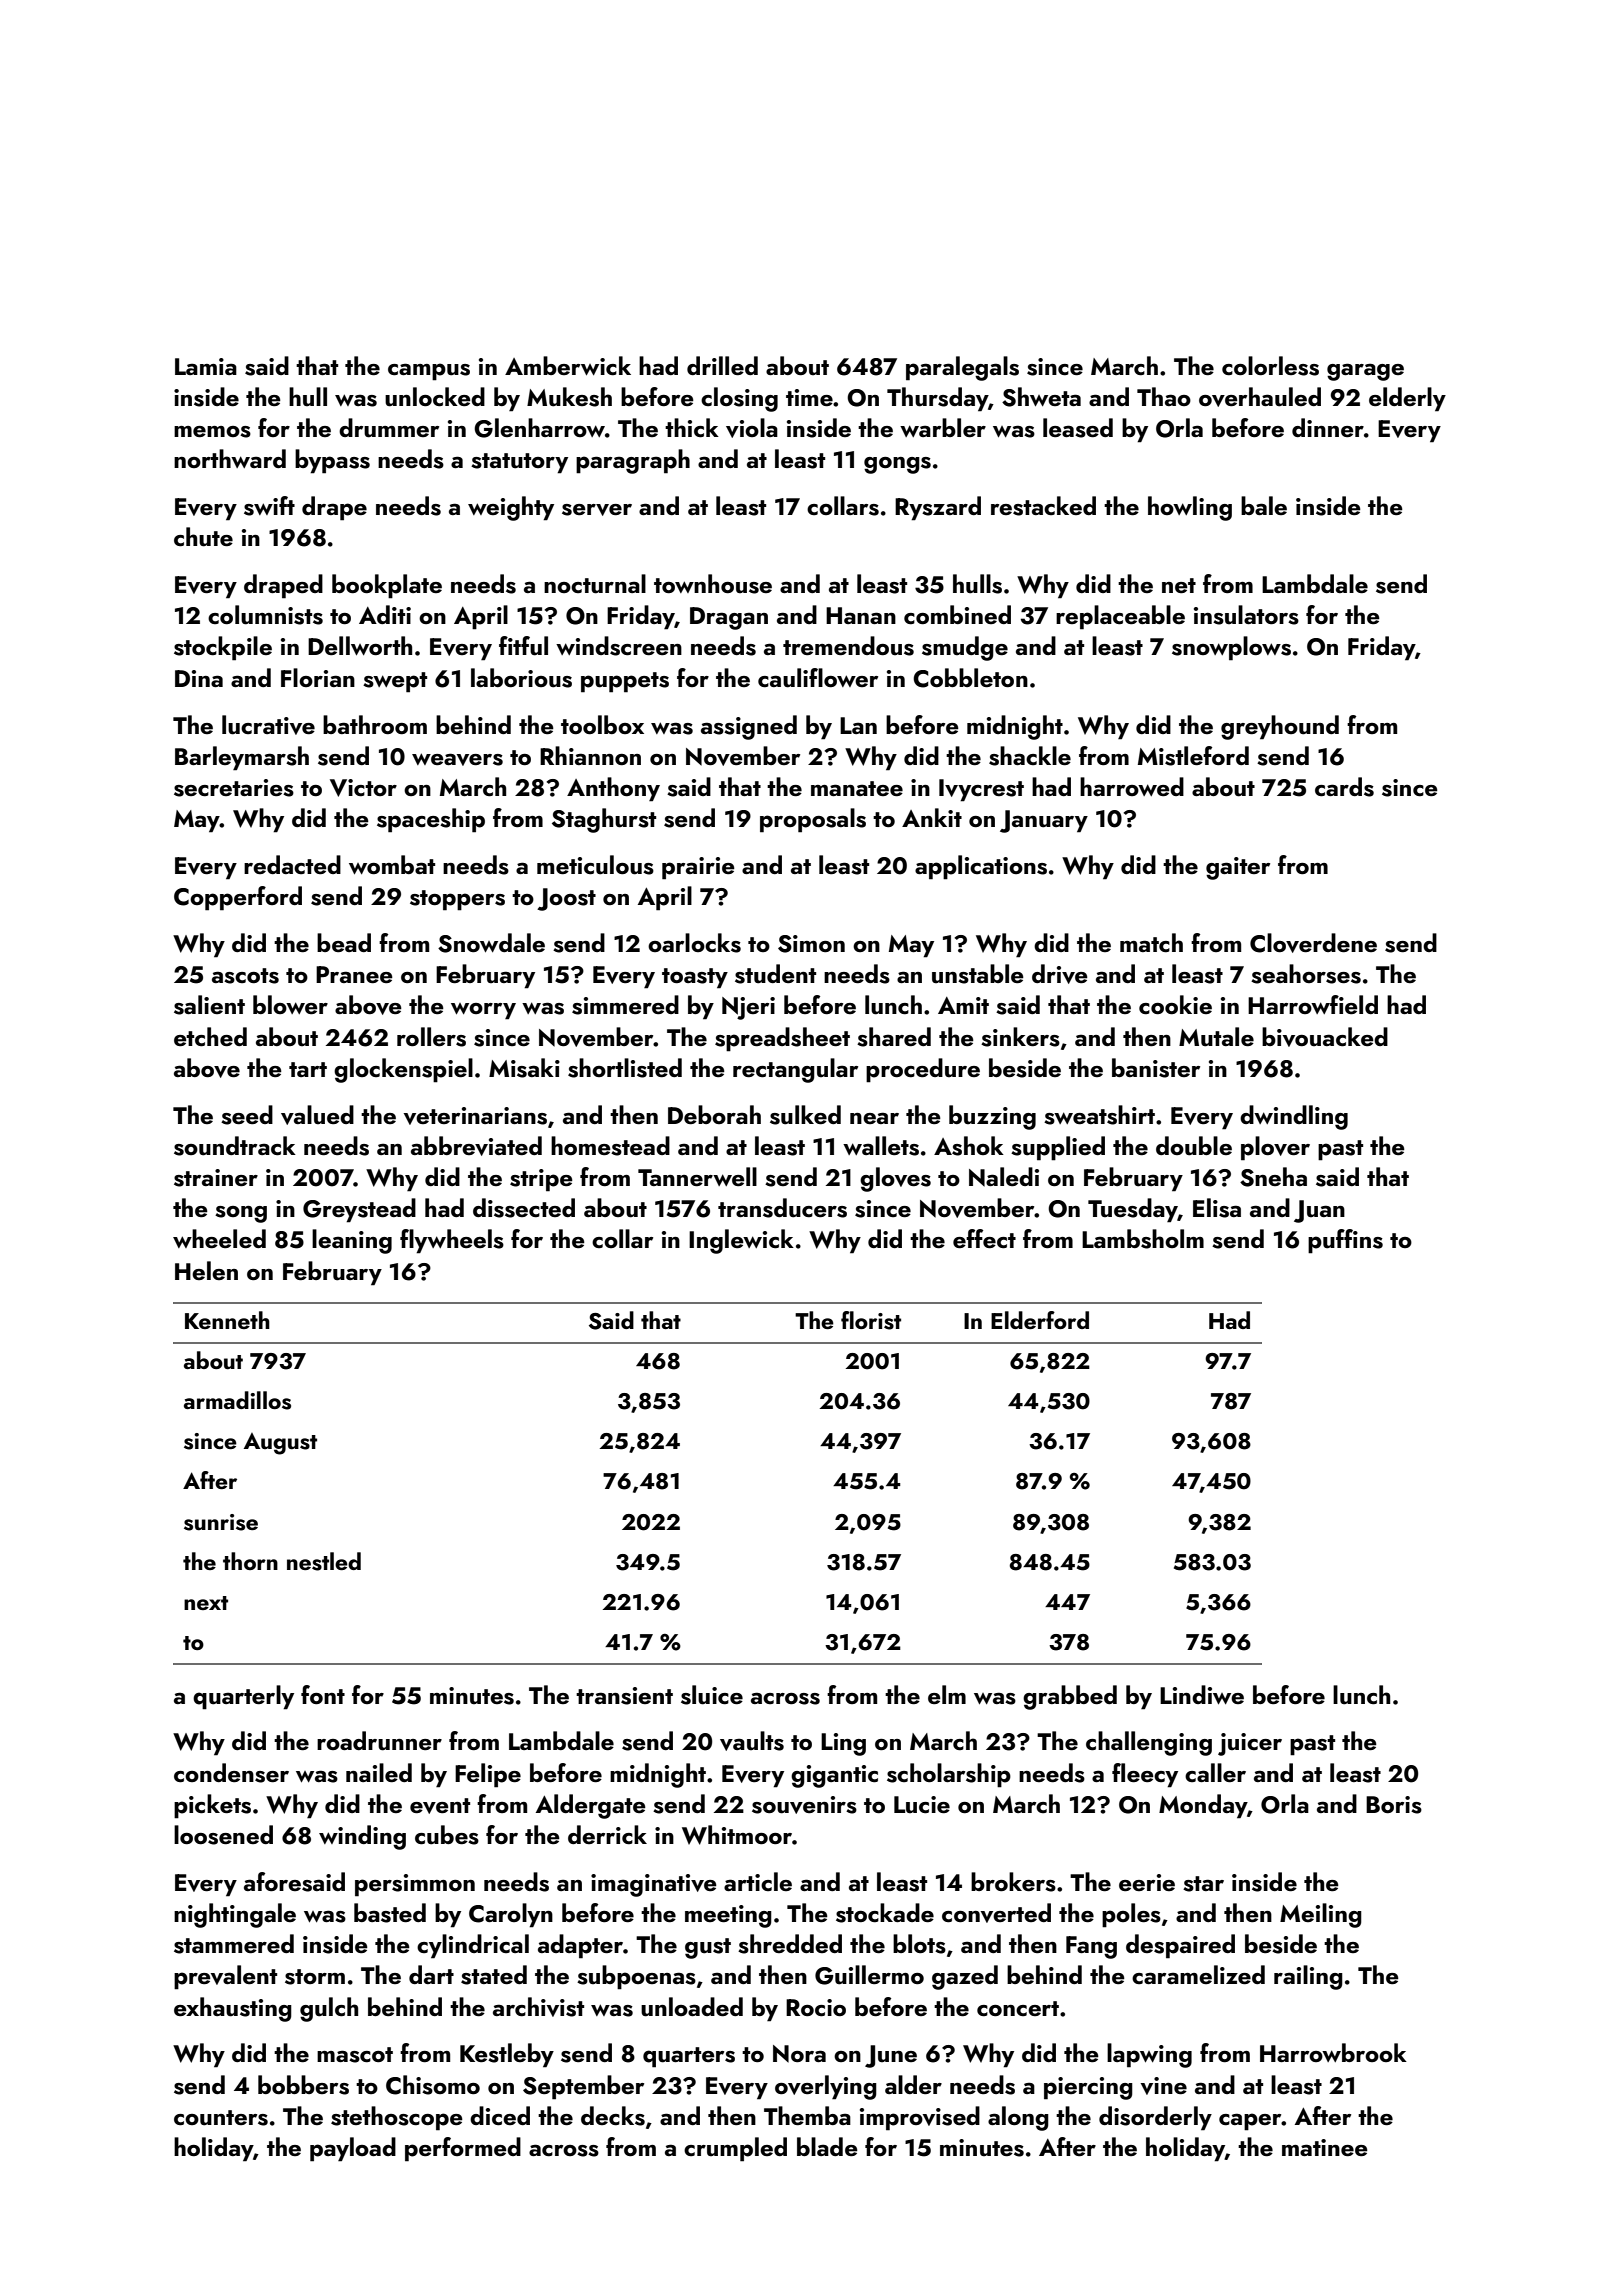  What do you see at coordinates (871, 1320) in the document?
I see `florist` at bounding box center [871, 1320].
